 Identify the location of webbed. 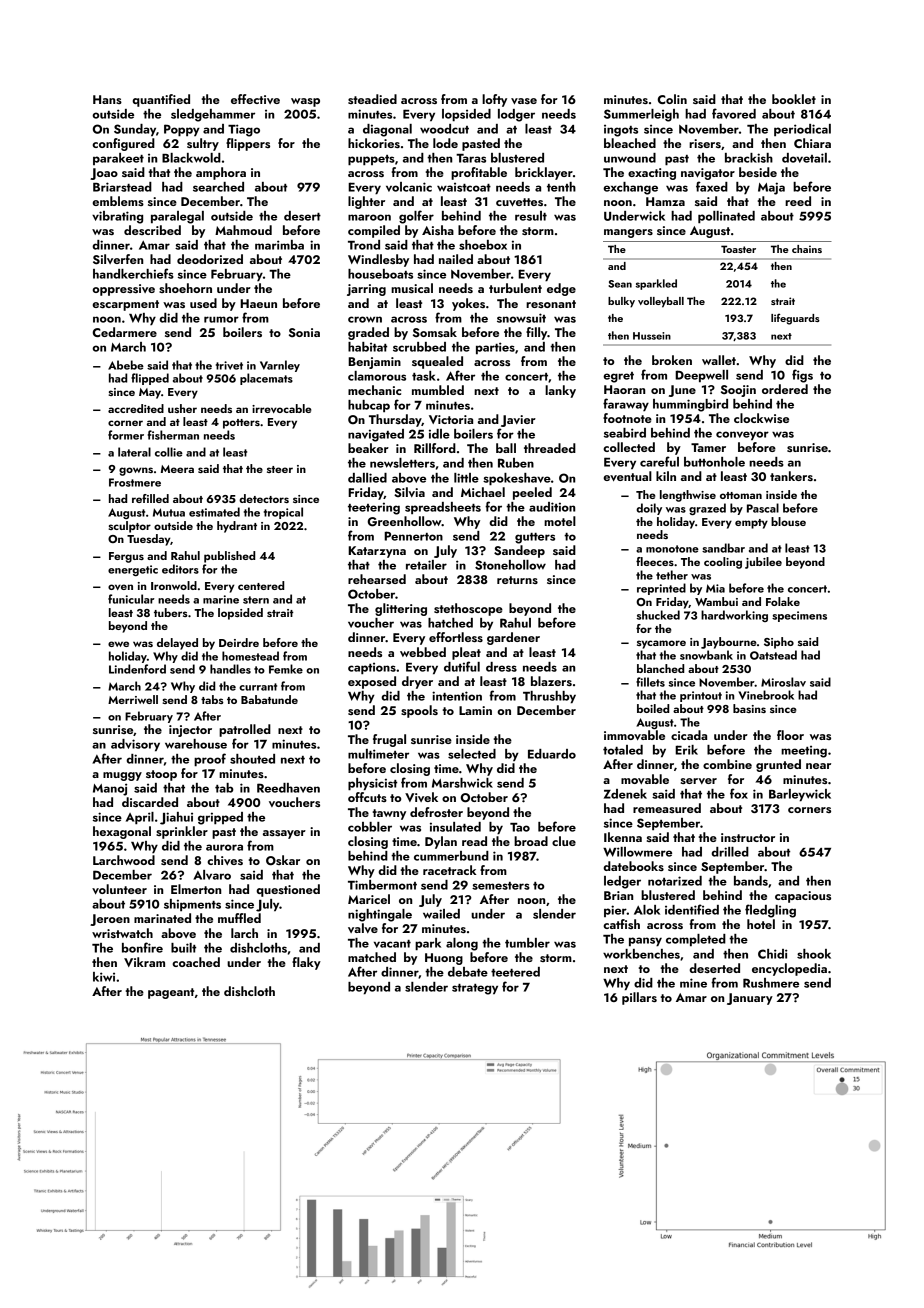
(423, 652).
